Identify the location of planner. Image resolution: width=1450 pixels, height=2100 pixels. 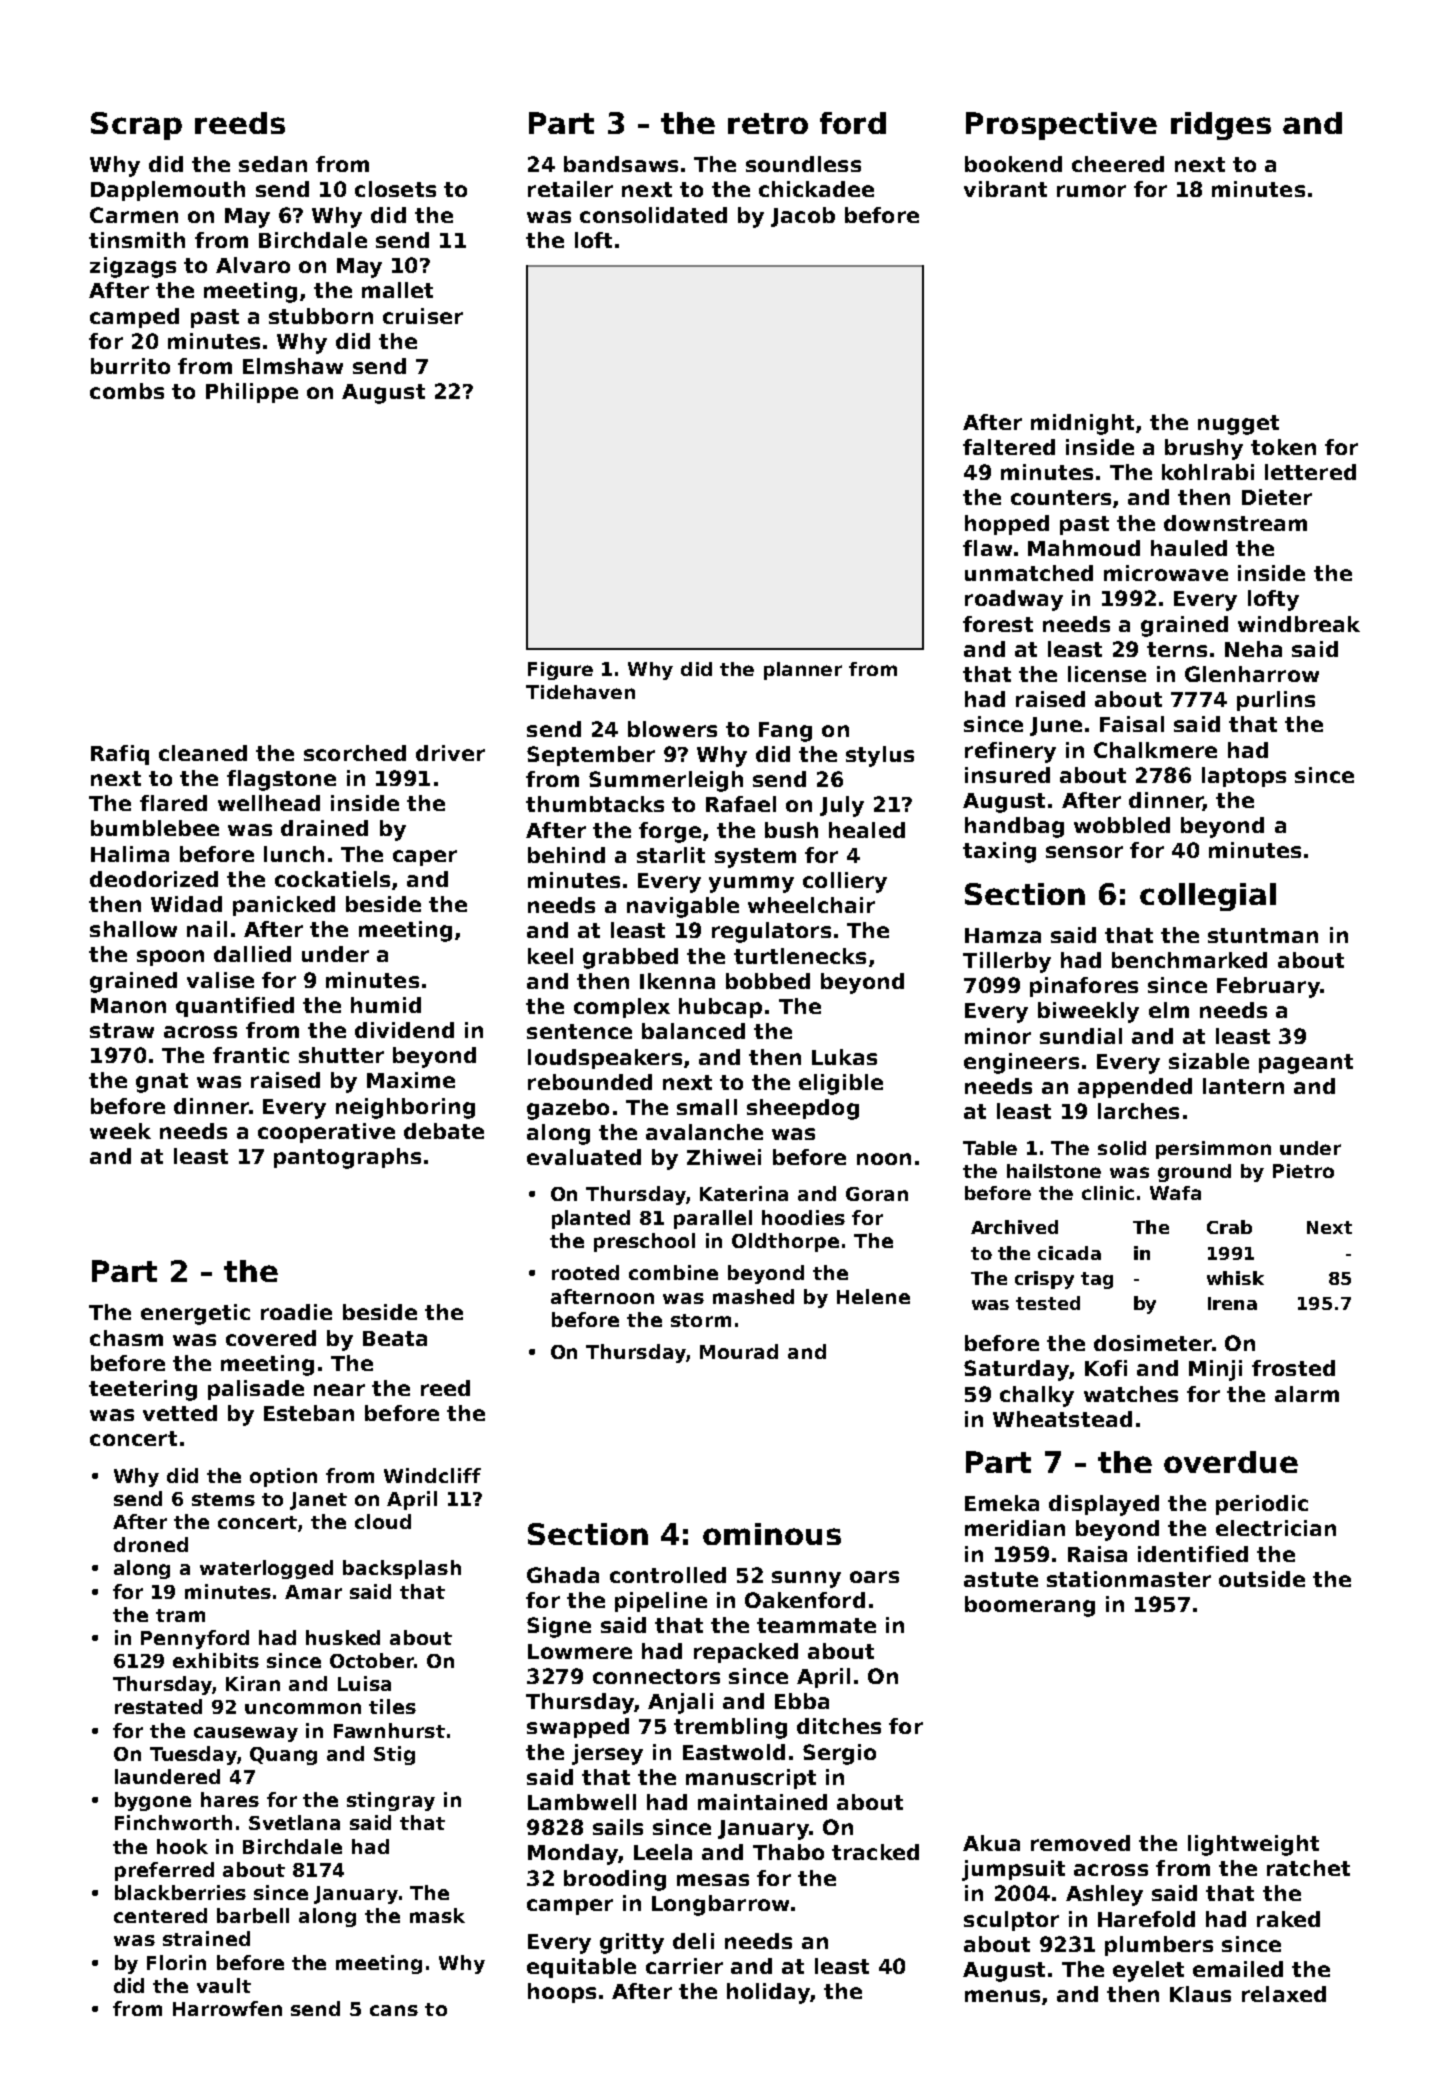
(803, 671).
